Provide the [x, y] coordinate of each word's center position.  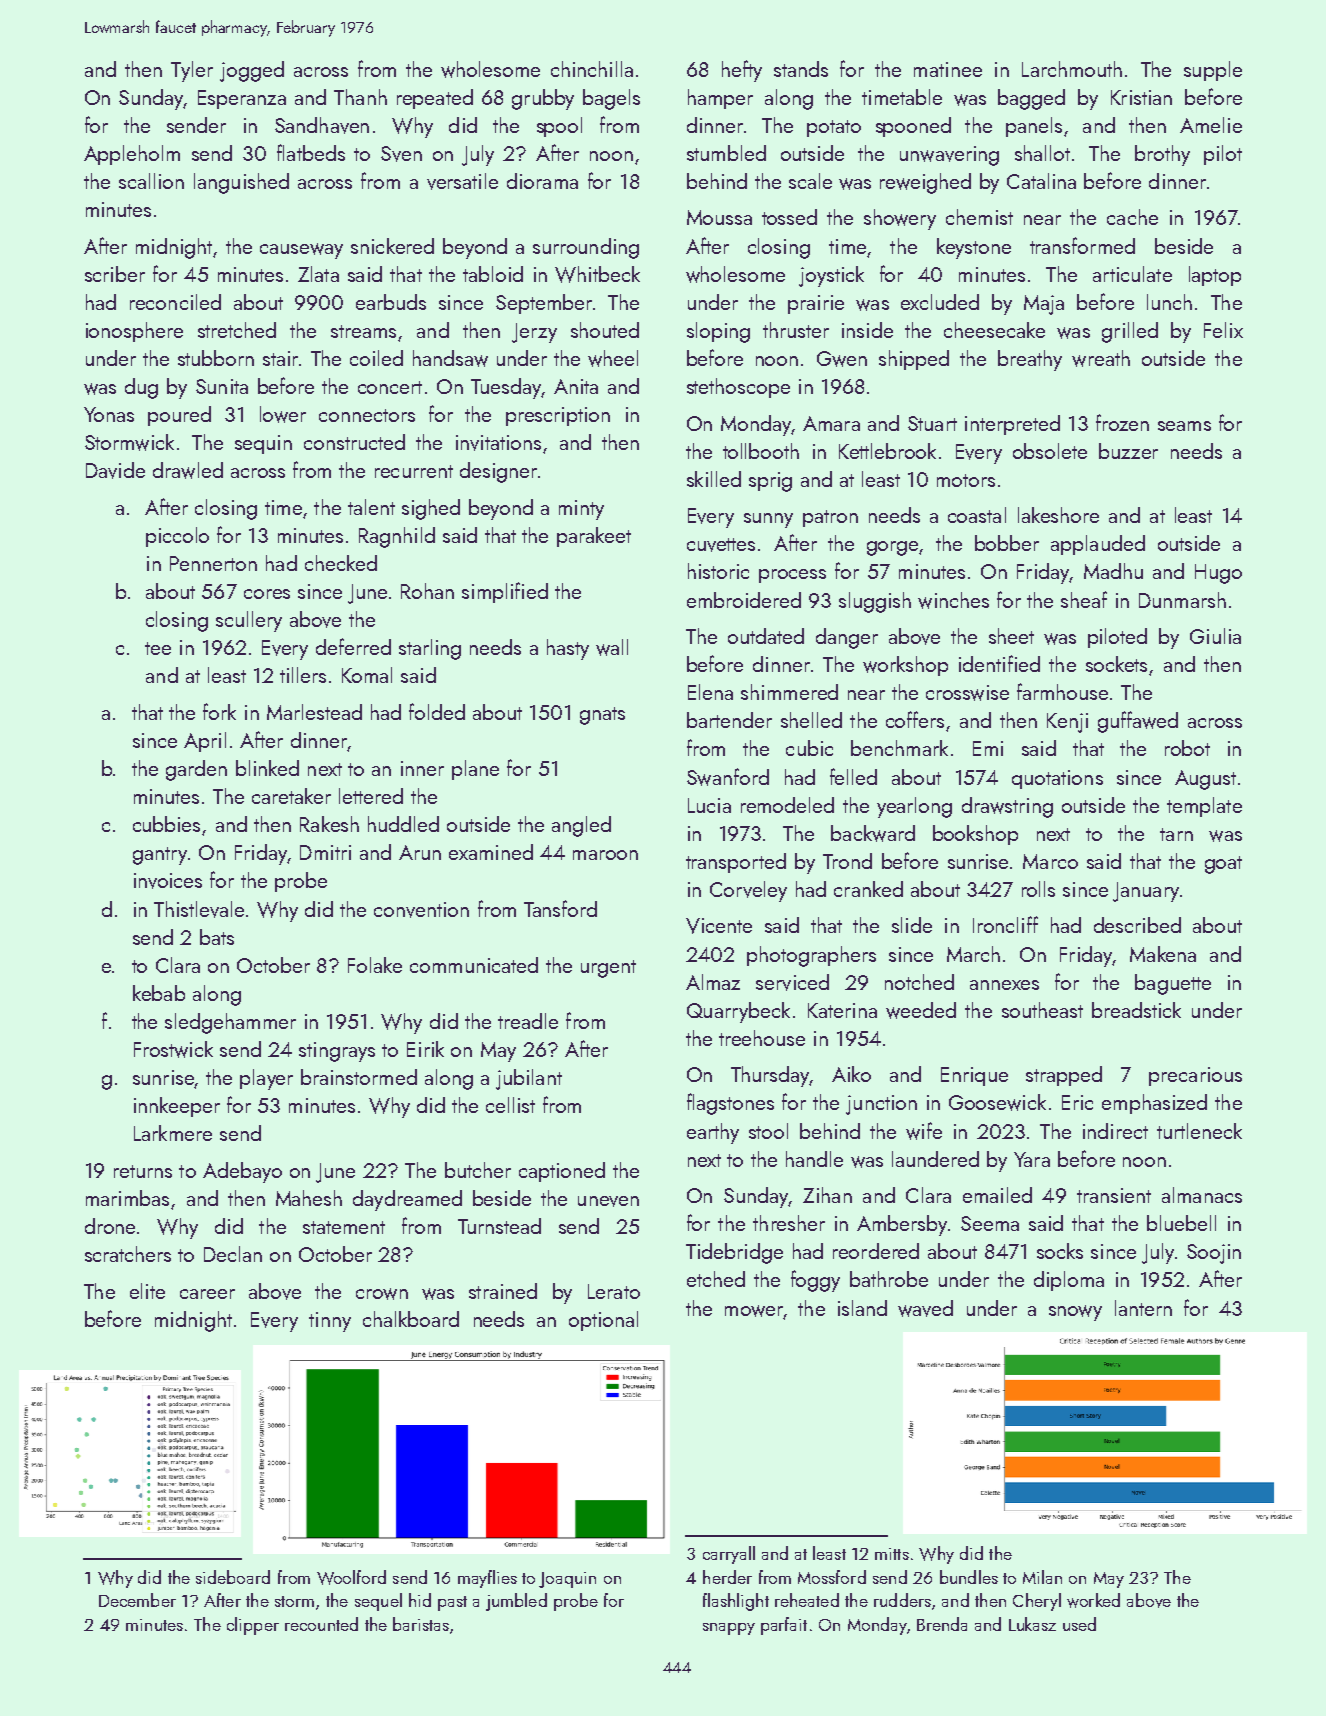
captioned [562, 1172]
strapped [1064, 1076]
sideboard [233, 1577]
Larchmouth [1072, 69]
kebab [159, 993]
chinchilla [592, 69]
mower [754, 1311]
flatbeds [311, 152]
